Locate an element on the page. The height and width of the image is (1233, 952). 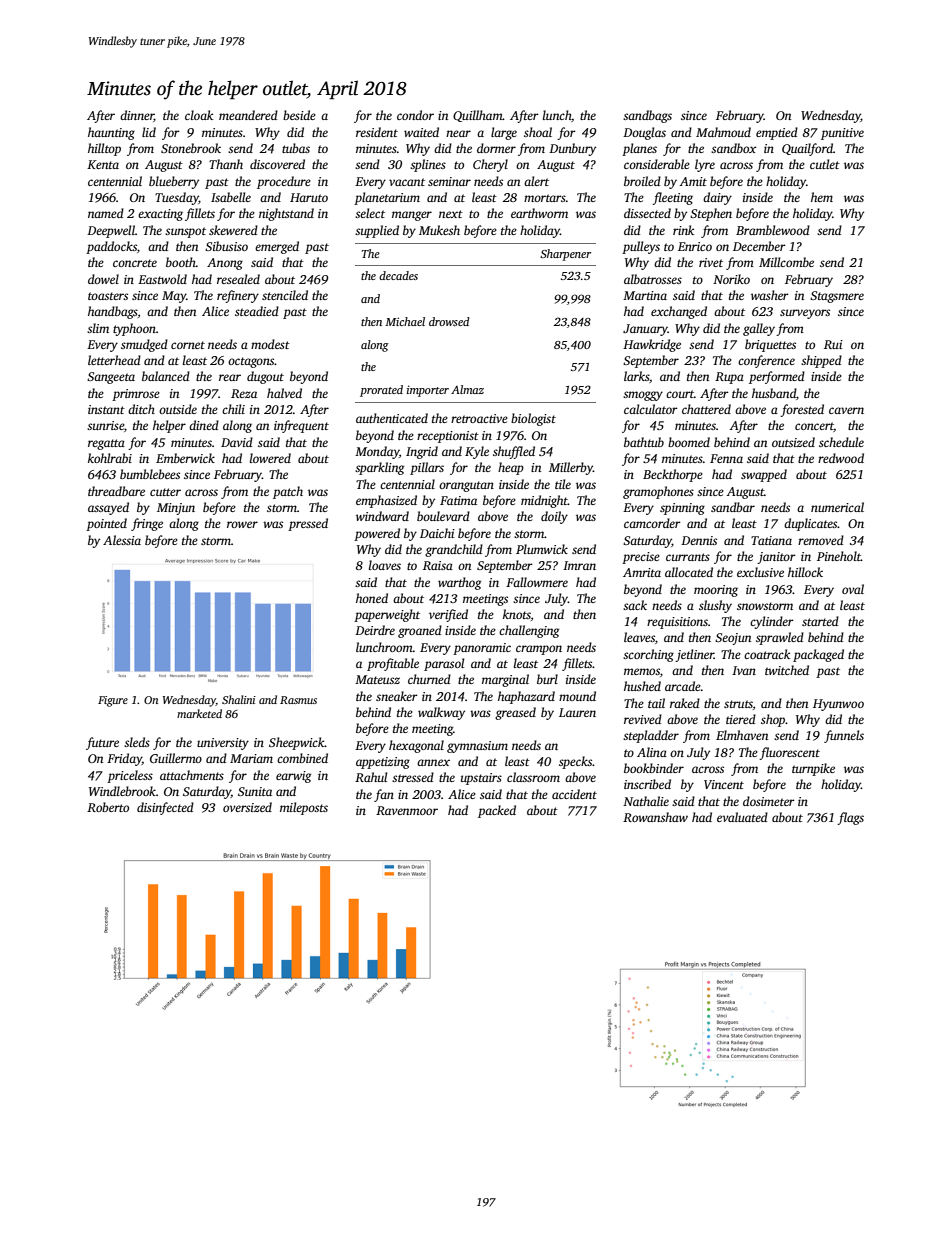
Shalini is located at coordinates (239, 699).
